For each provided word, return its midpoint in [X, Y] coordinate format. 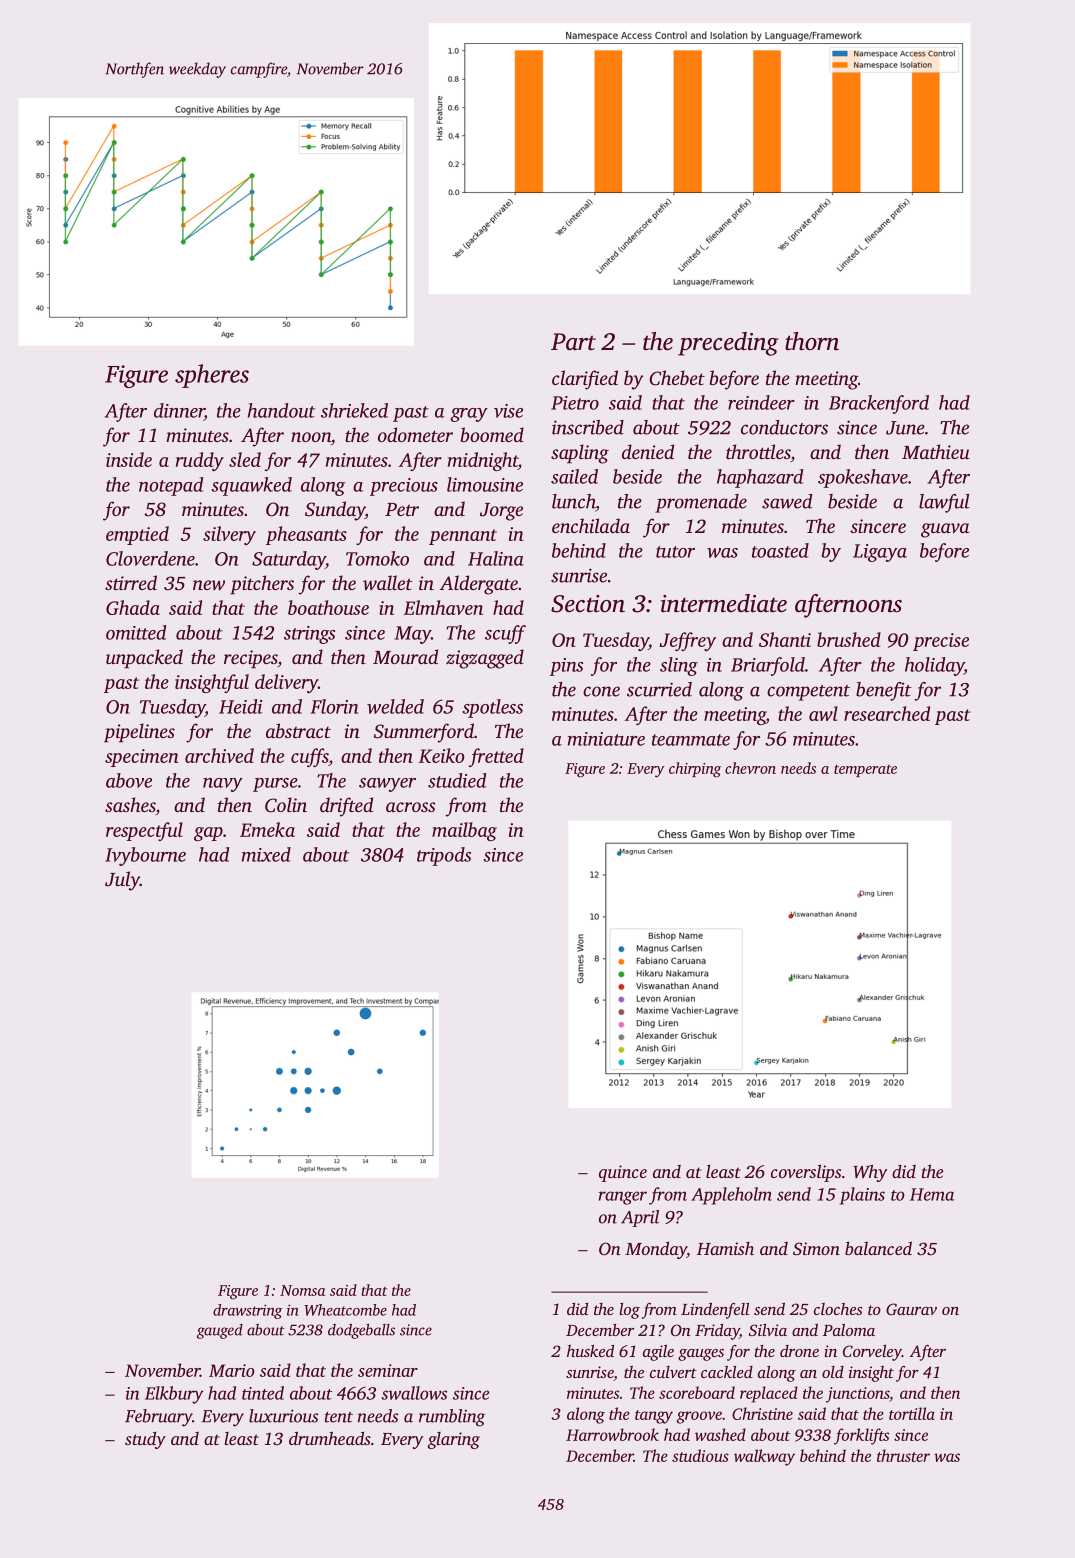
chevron [750, 768]
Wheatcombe [345, 1310]
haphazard [760, 478]
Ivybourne [145, 856]
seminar [388, 1370]
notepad [171, 486]
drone [799, 1351]
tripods [444, 856]
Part [573, 342]
